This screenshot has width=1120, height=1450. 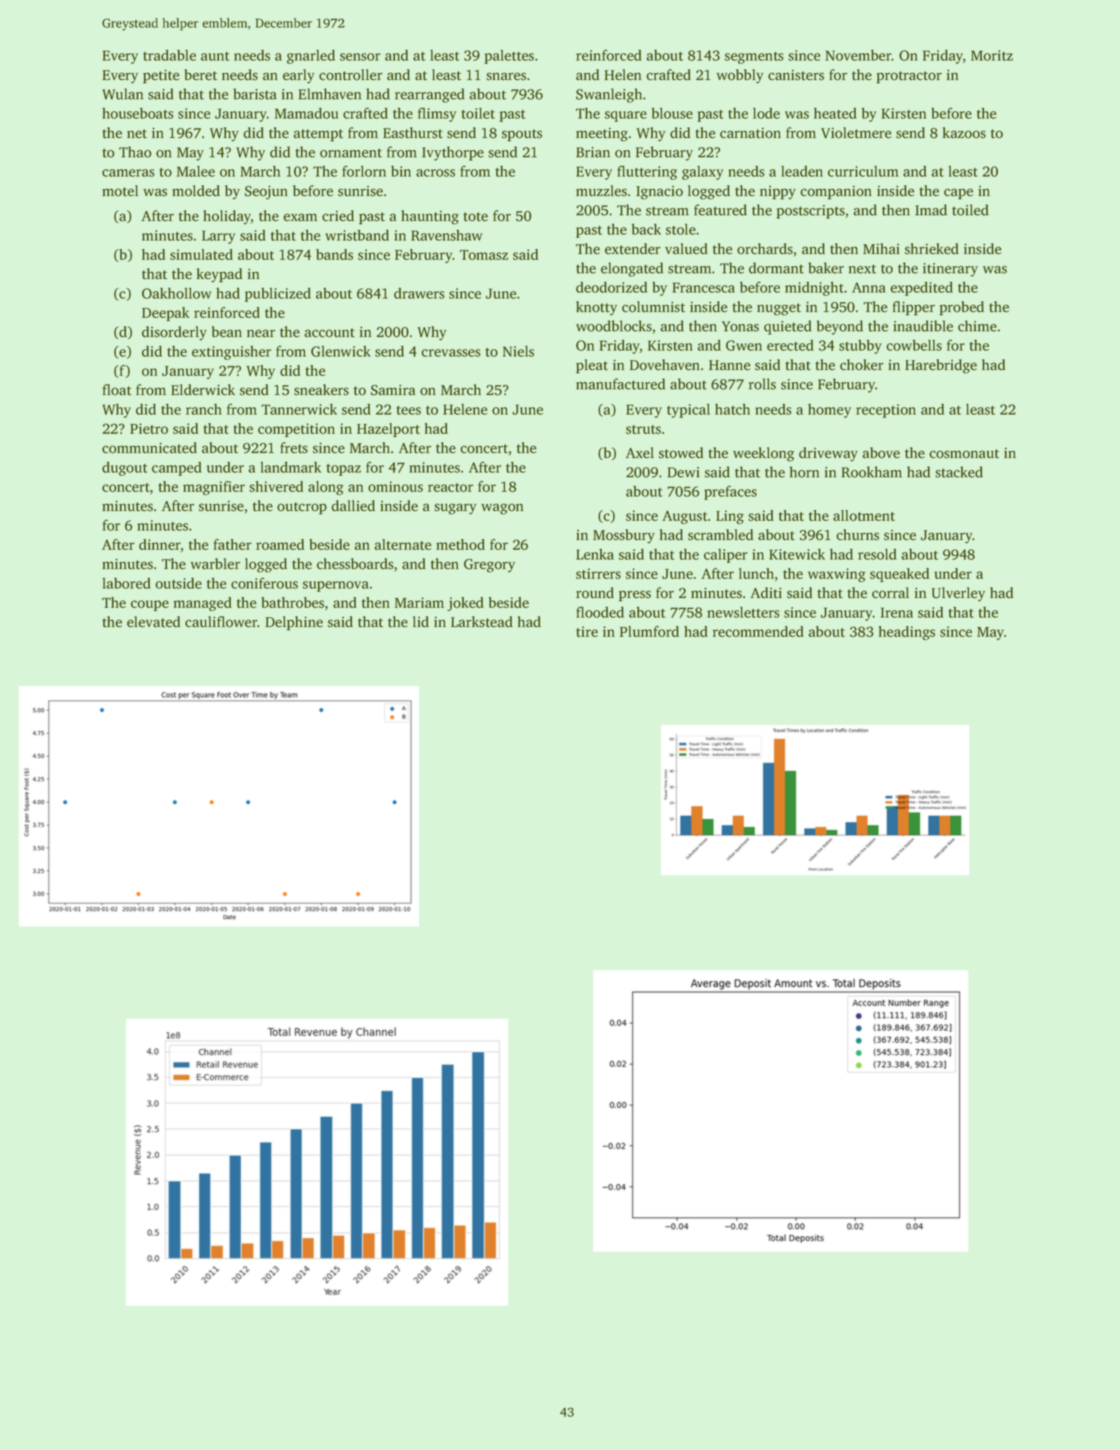 What do you see at coordinates (336, 586) in the screenshot?
I see `supernova` at bounding box center [336, 586].
